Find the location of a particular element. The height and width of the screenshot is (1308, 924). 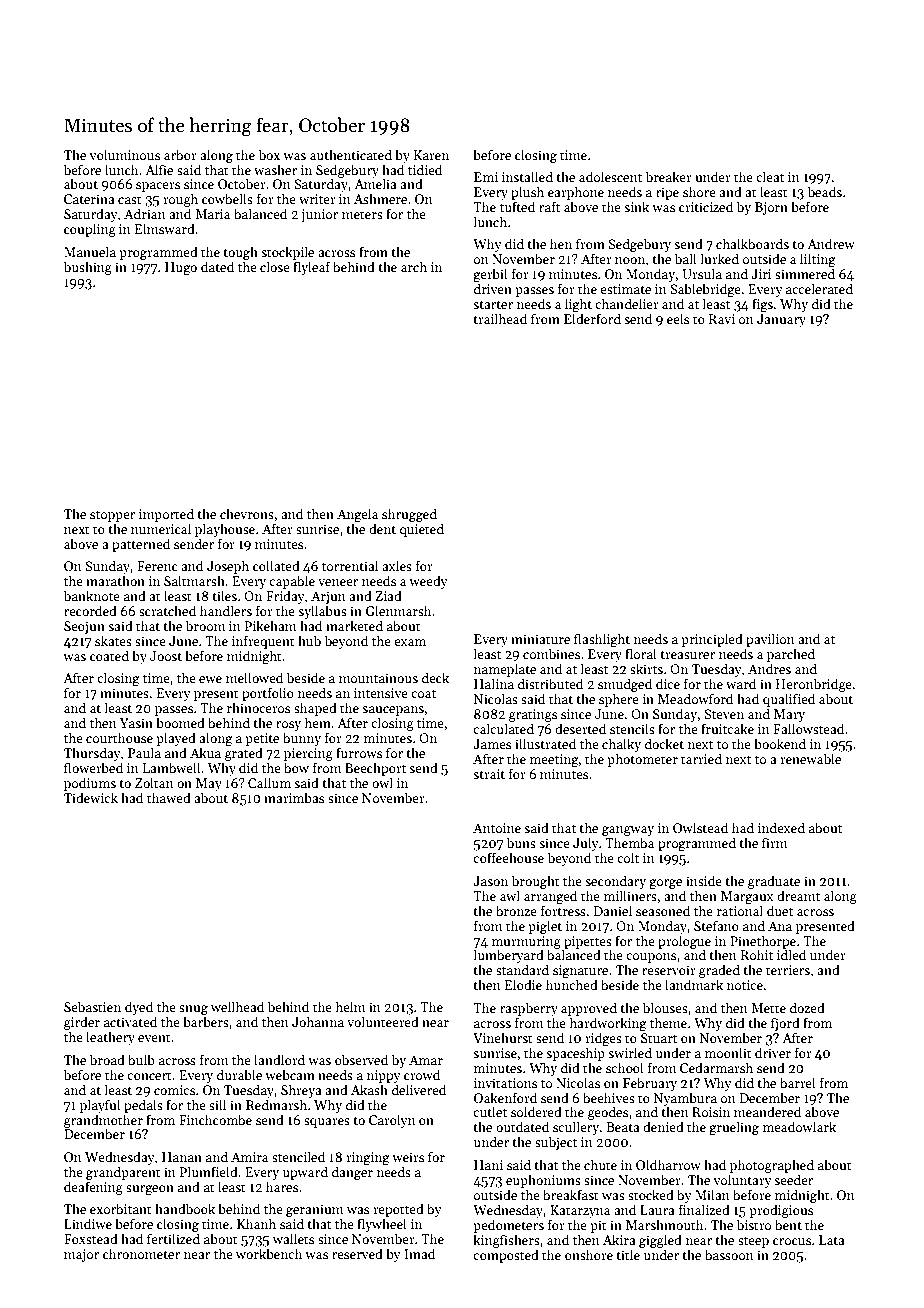

beads is located at coordinates (825, 191).
